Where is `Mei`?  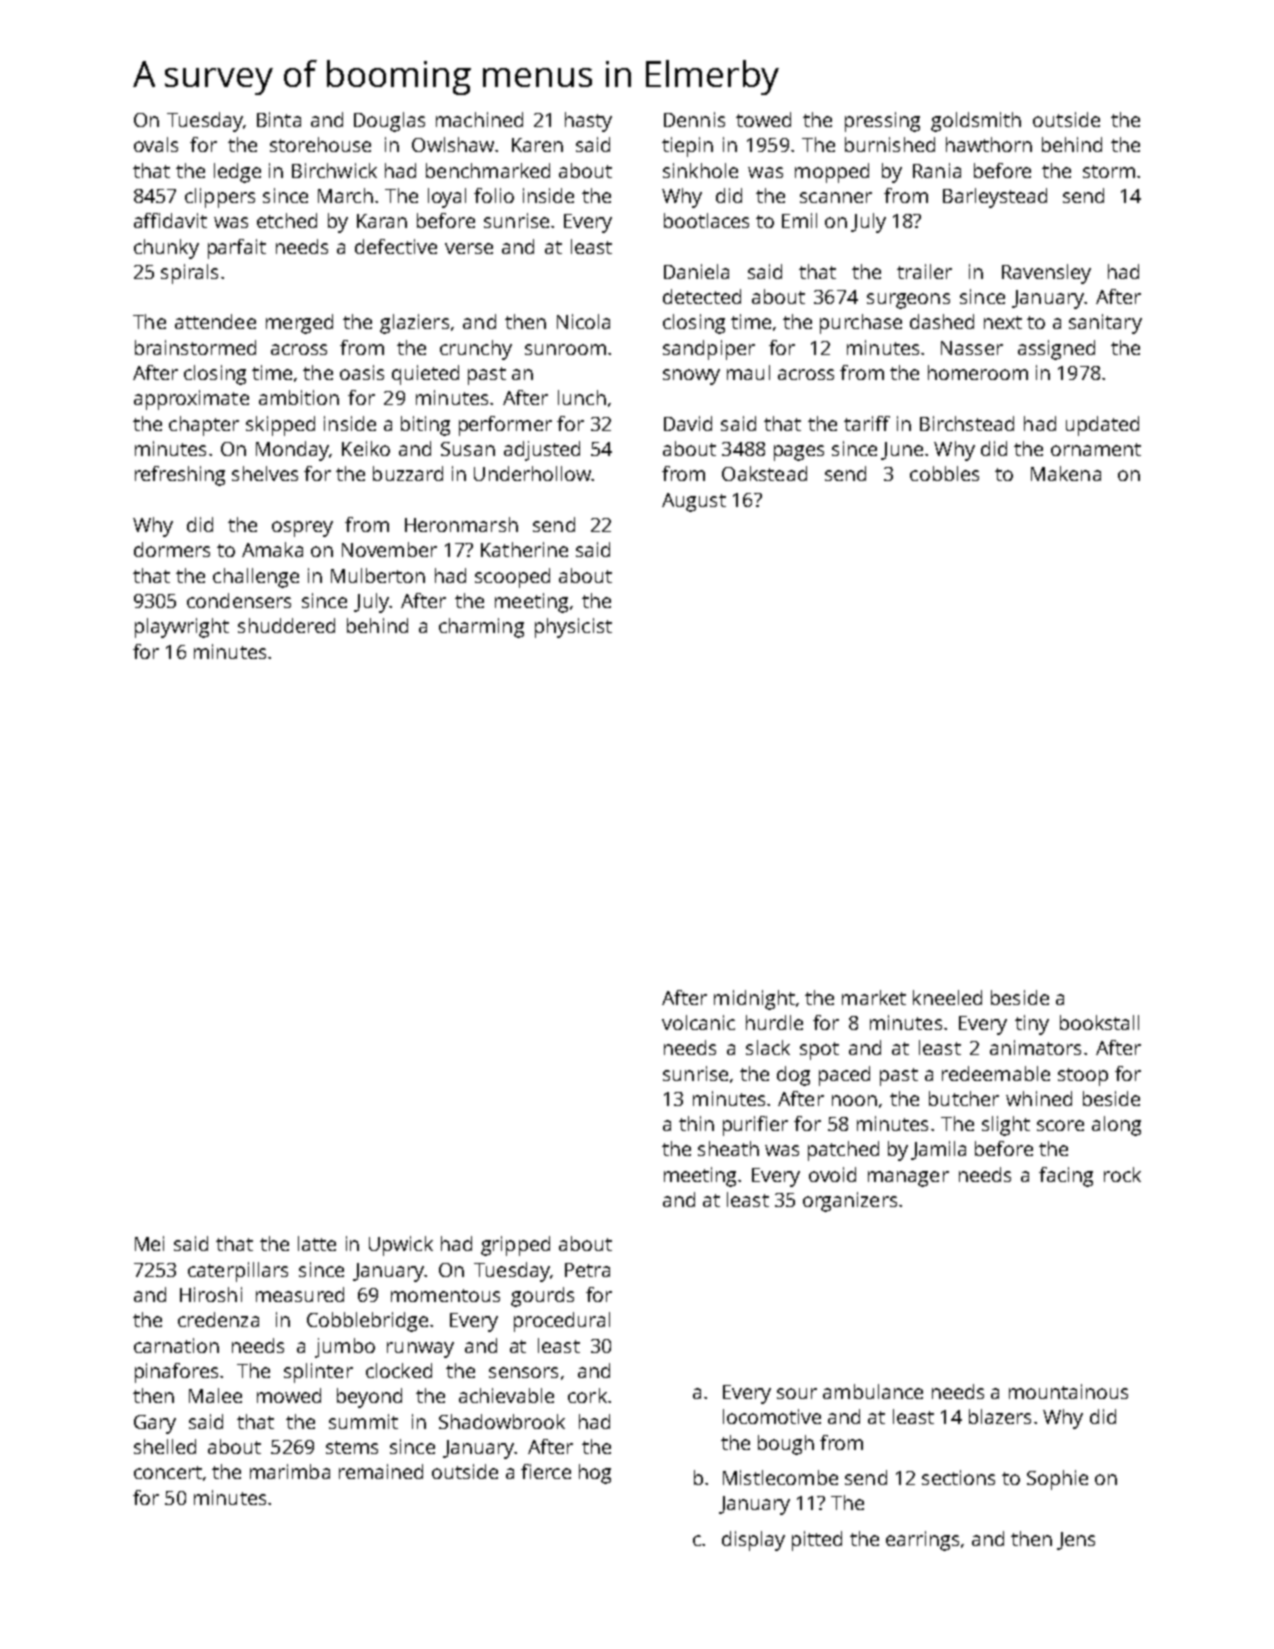 Mei is located at coordinates (149, 1243).
